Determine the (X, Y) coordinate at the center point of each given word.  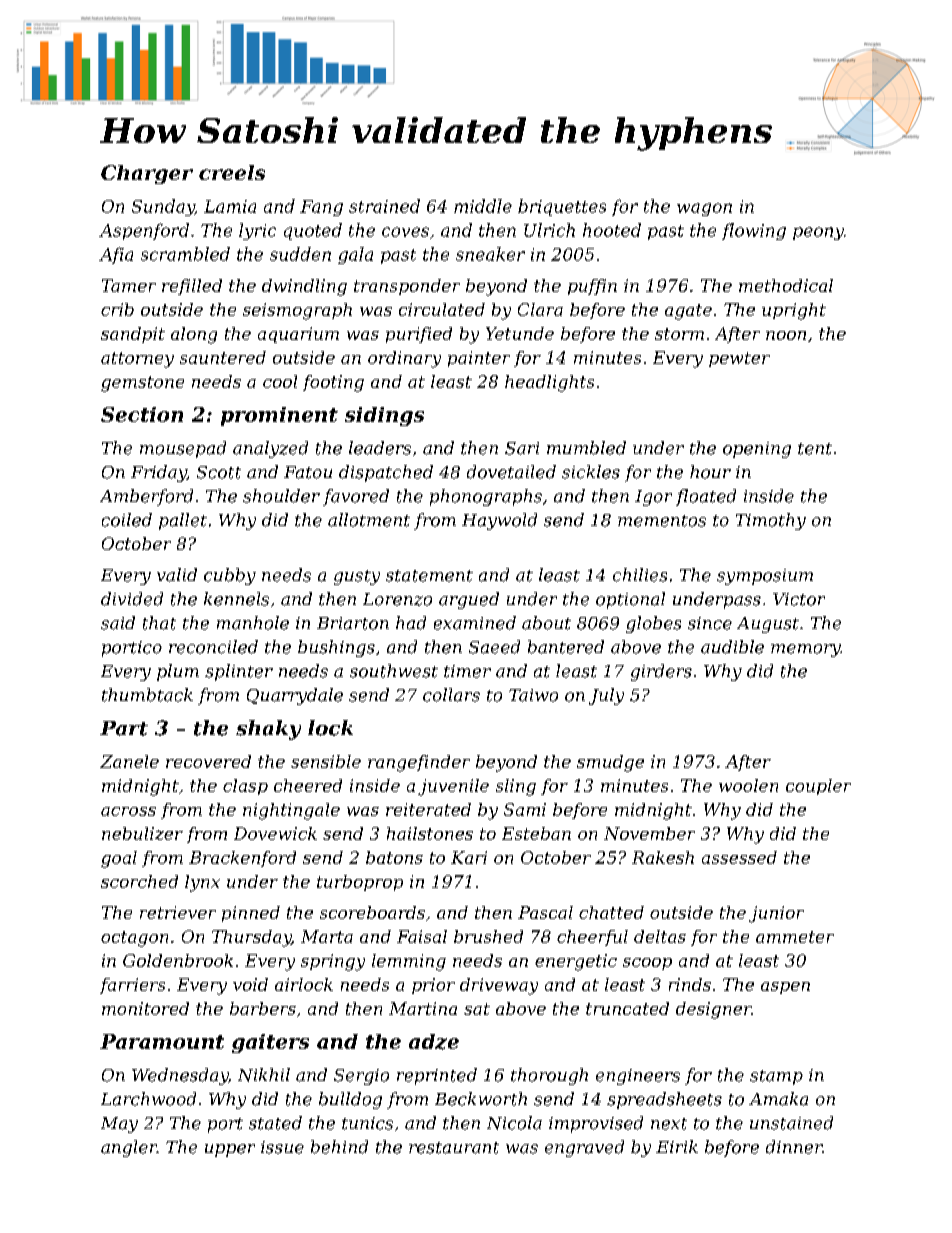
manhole (253, 623)
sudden (300, 254)
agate (688, 312)
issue (282, 1147)
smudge (610, 763)
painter (479, 359)
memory (806, 650)
